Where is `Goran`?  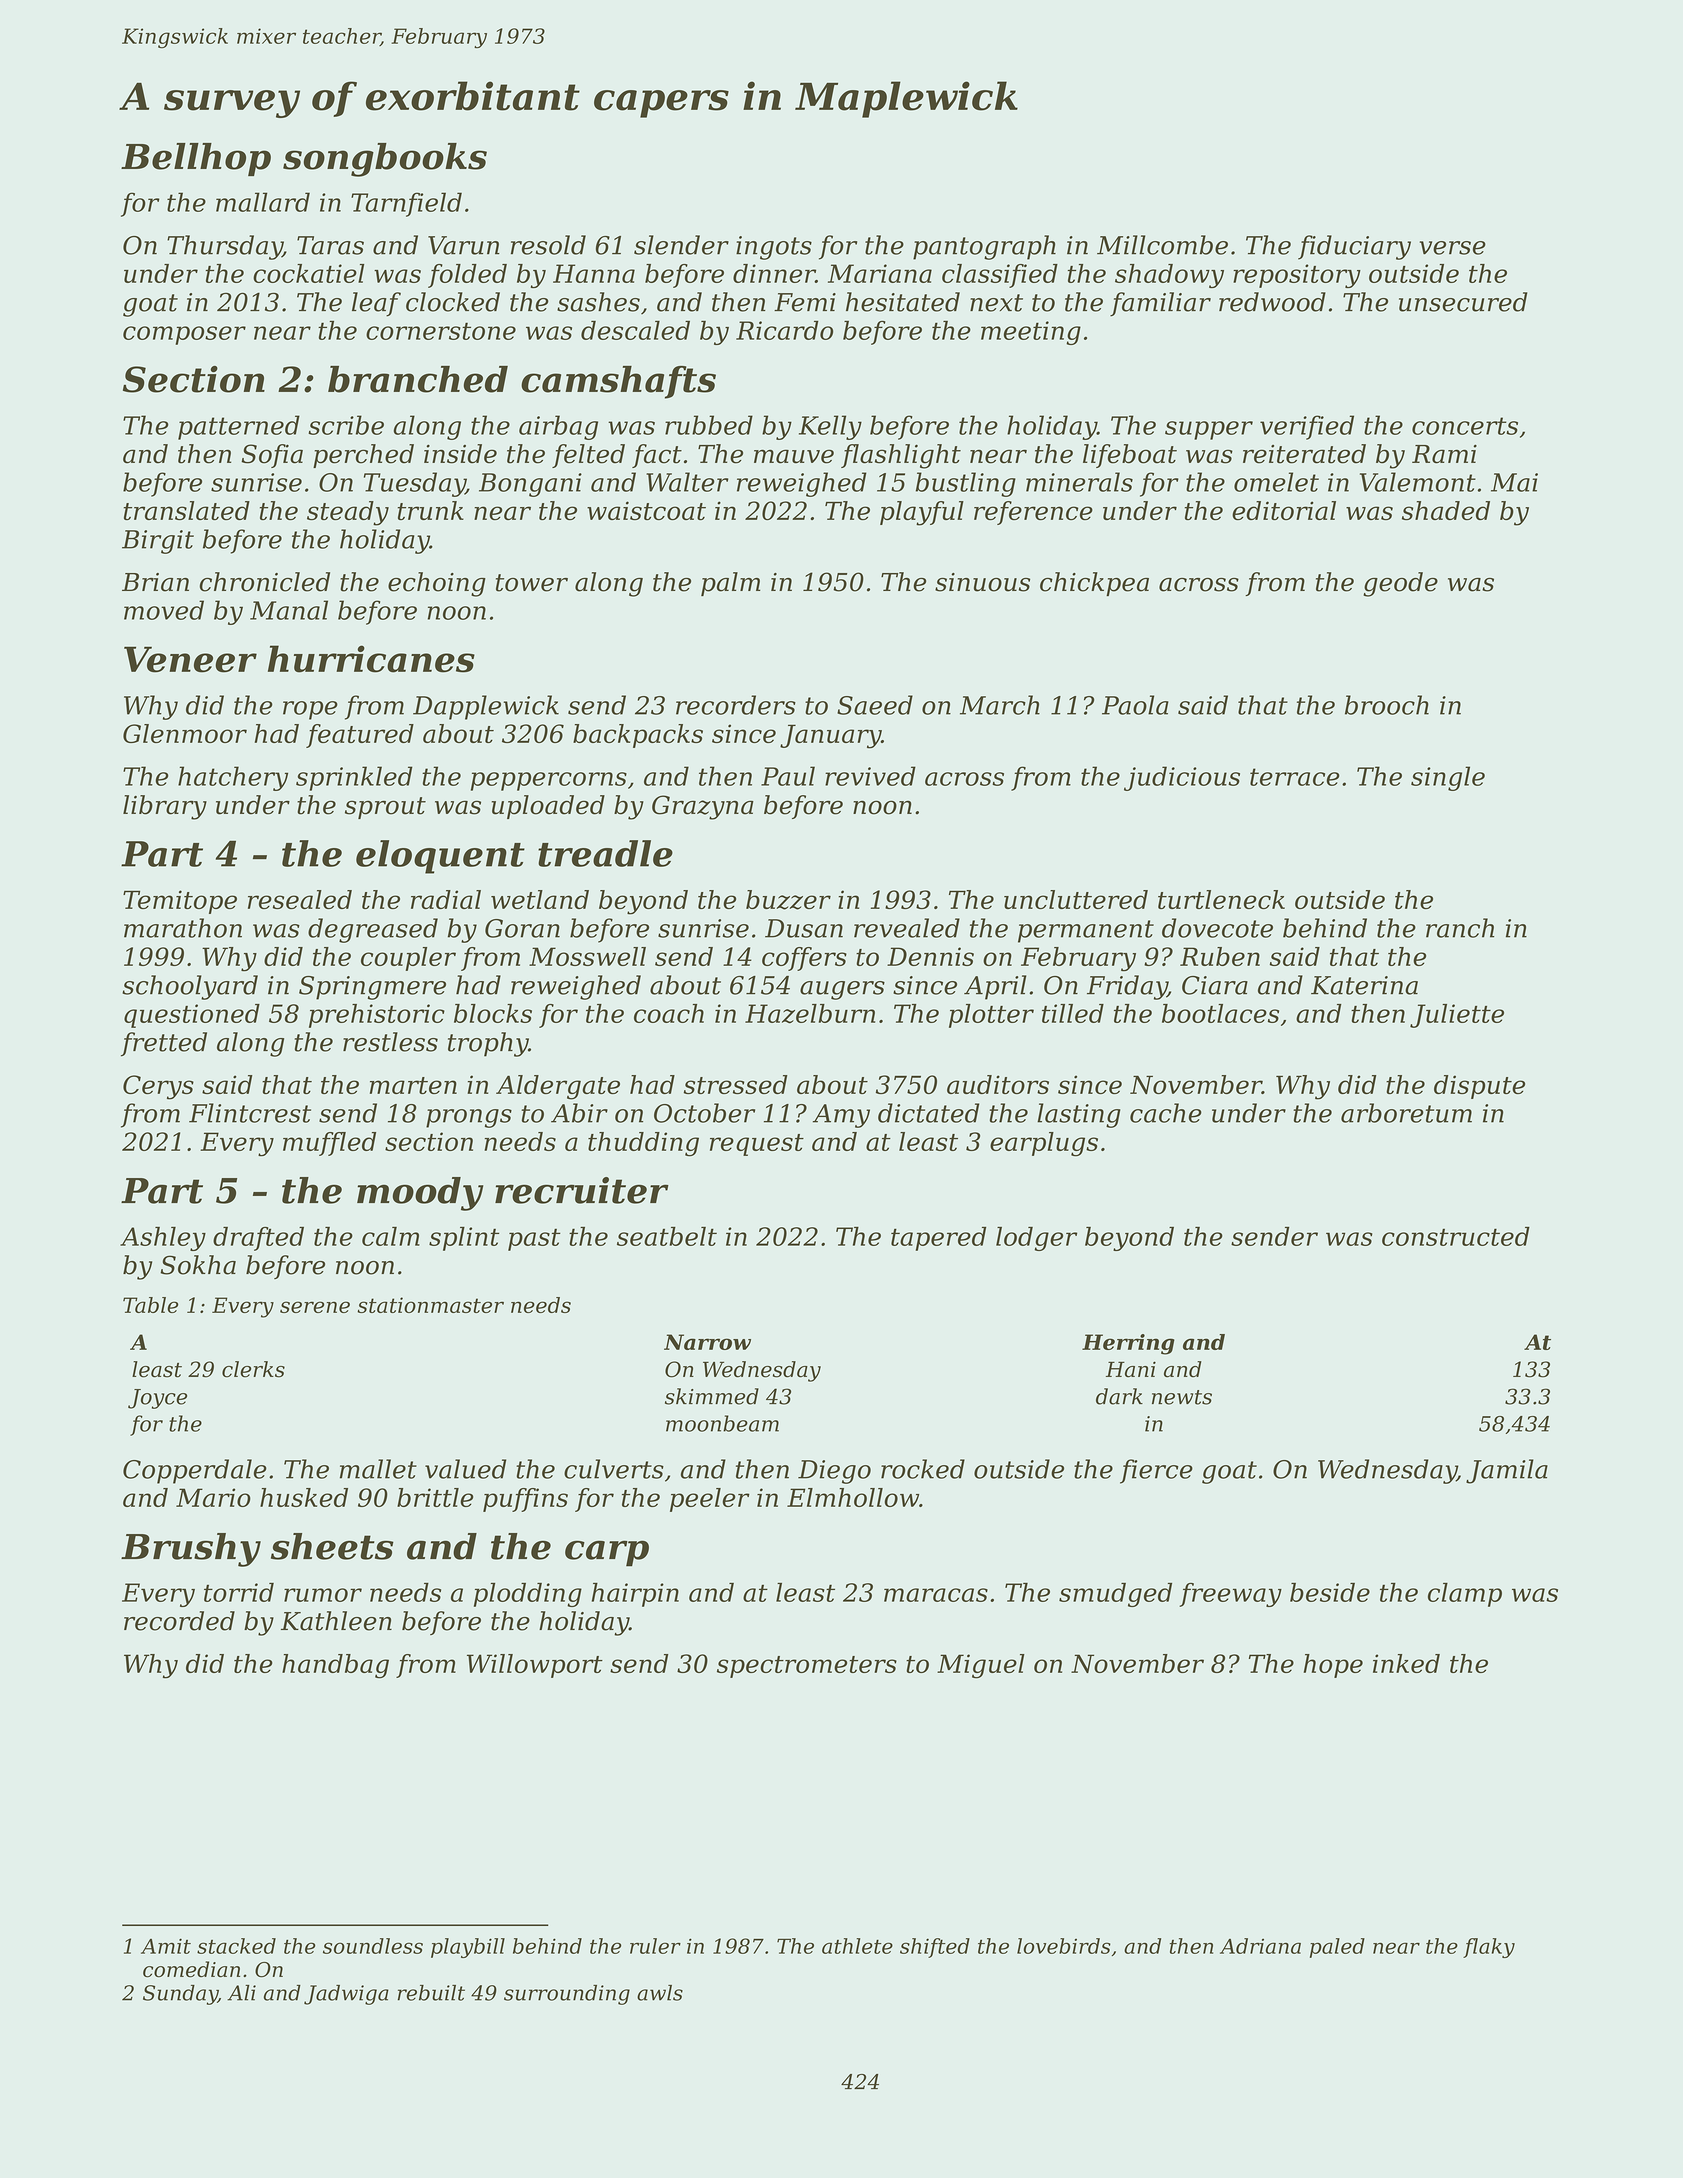 Goran is located at coordinates (522, 928).
